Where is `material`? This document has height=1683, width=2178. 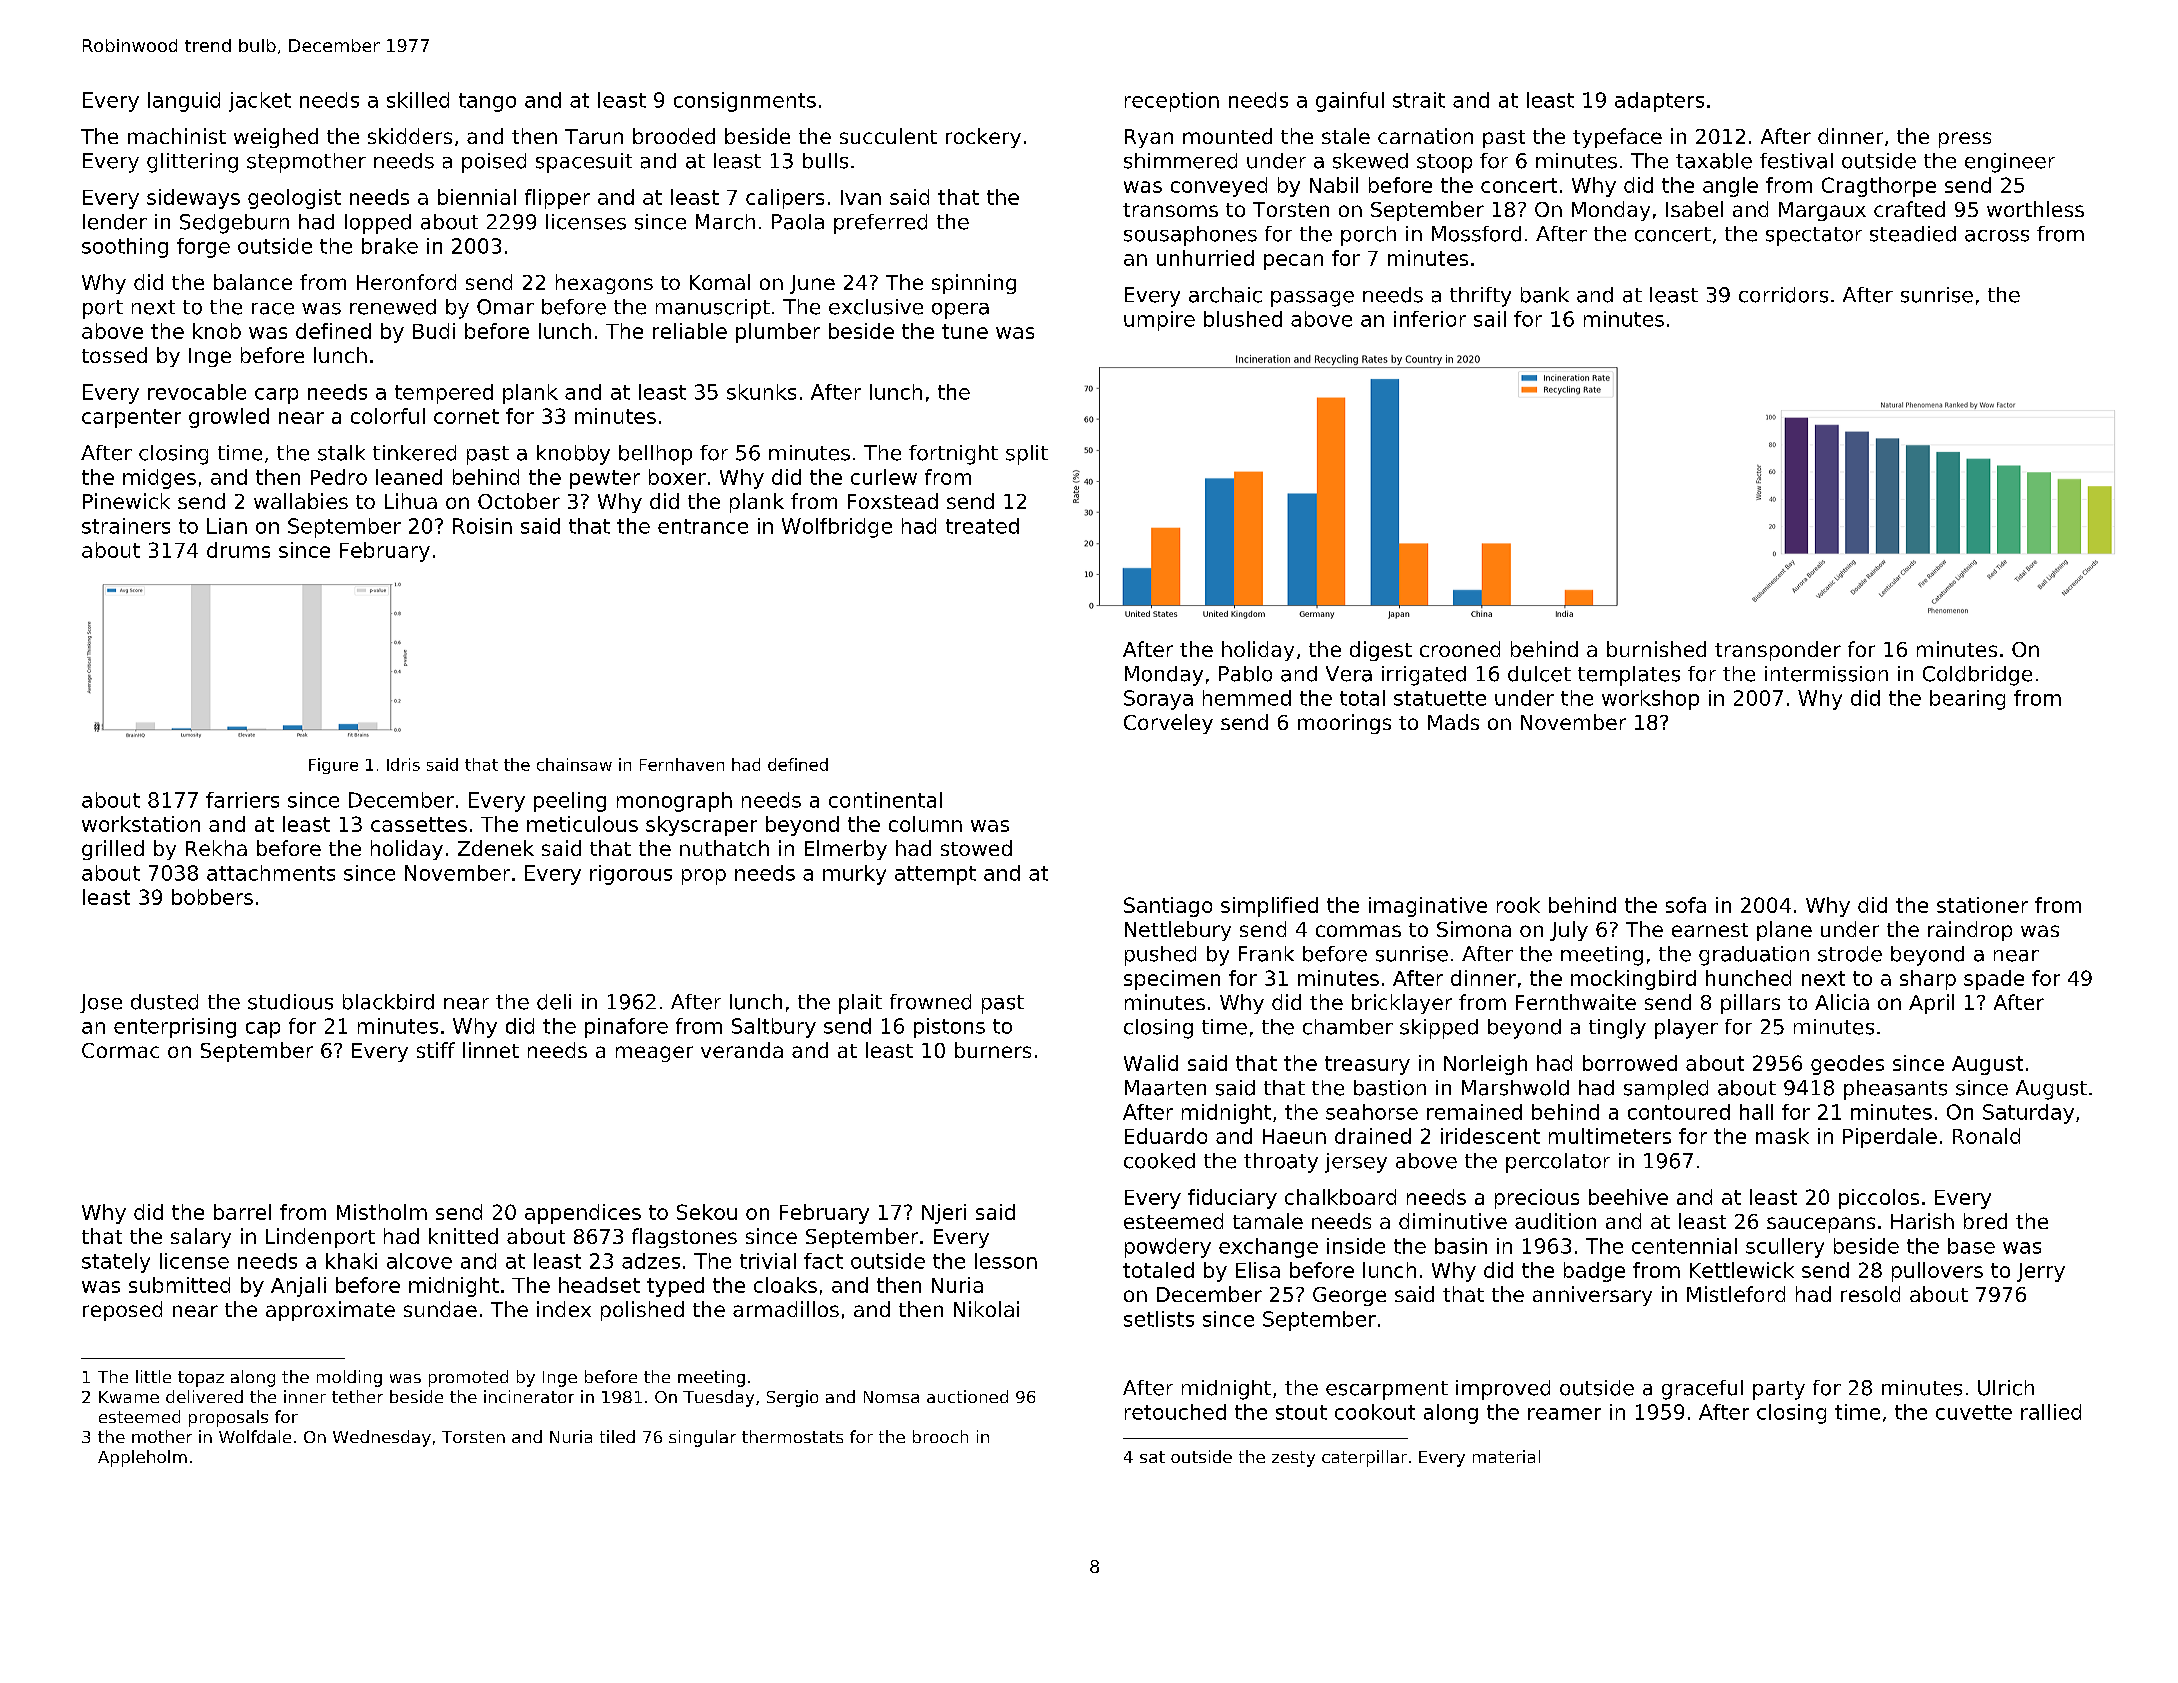
material is located at coordinates (1506, 1456).
